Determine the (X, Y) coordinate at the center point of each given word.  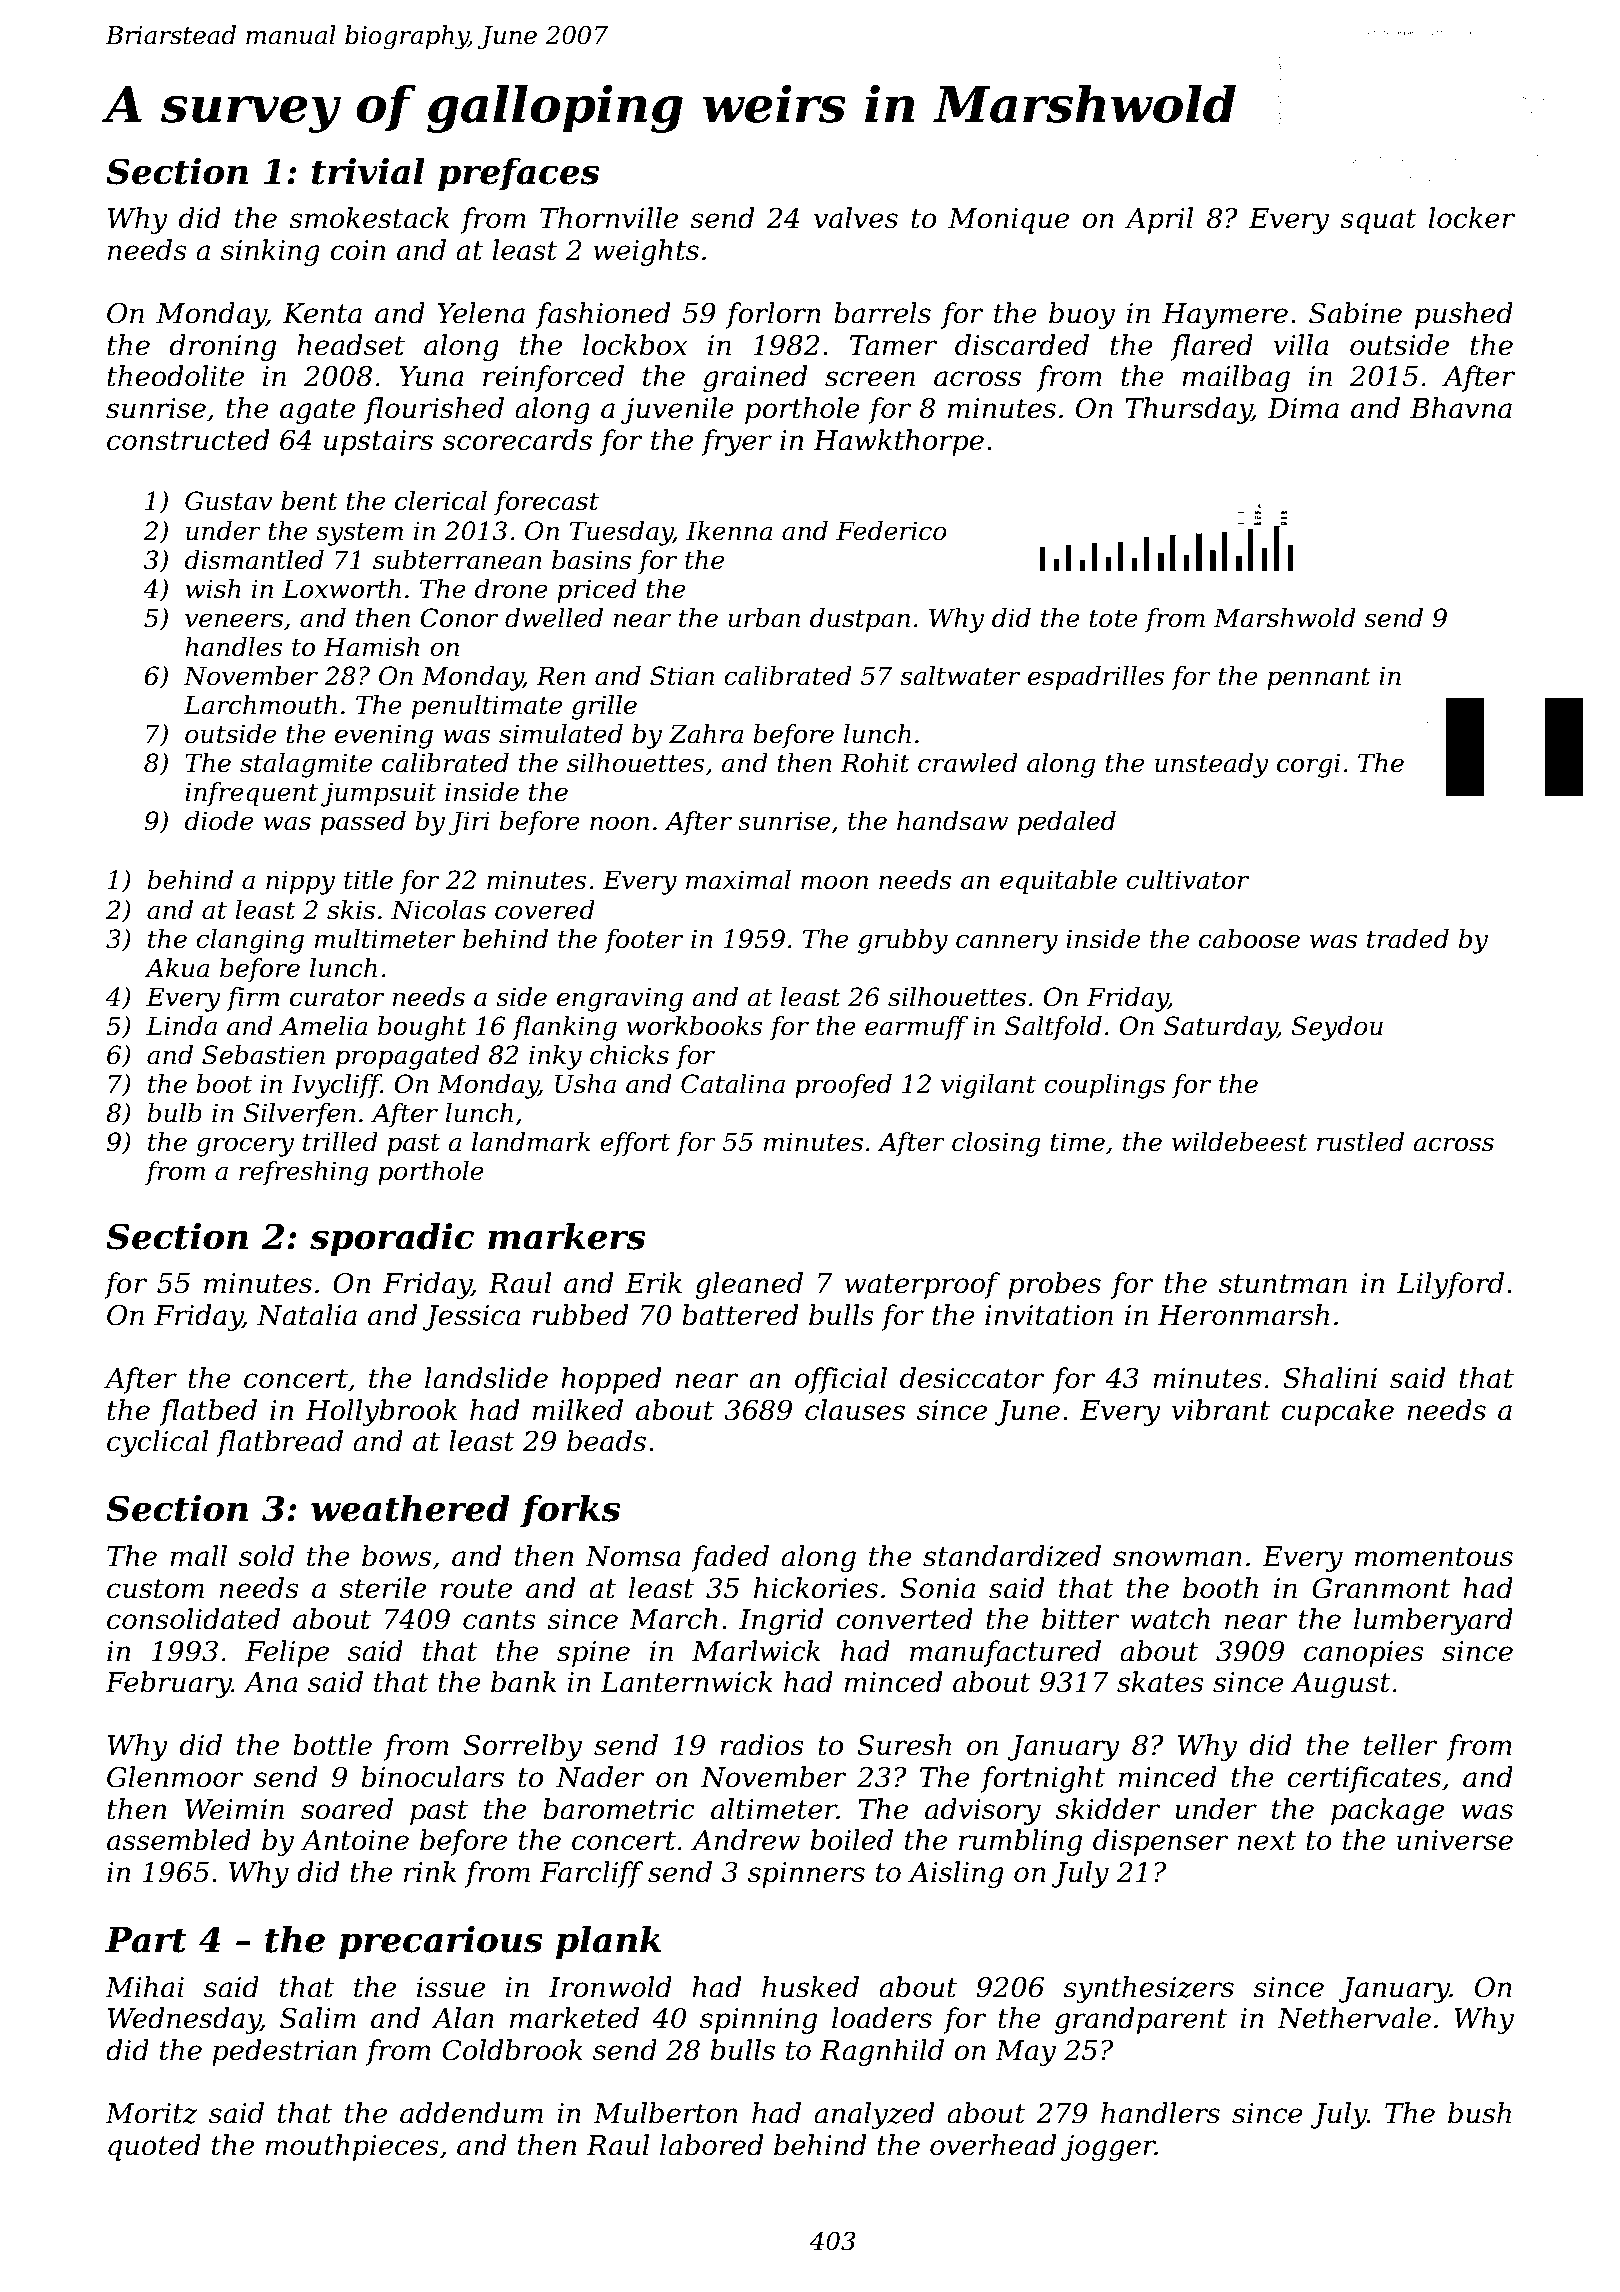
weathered (410, 1508)
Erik (653, 1282)
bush (1479, 2113)
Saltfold (1053, 1028)
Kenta (322, 313)
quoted (154, 2147)
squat (1378, 221)
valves (856, 218)
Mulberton (665, 2113)
